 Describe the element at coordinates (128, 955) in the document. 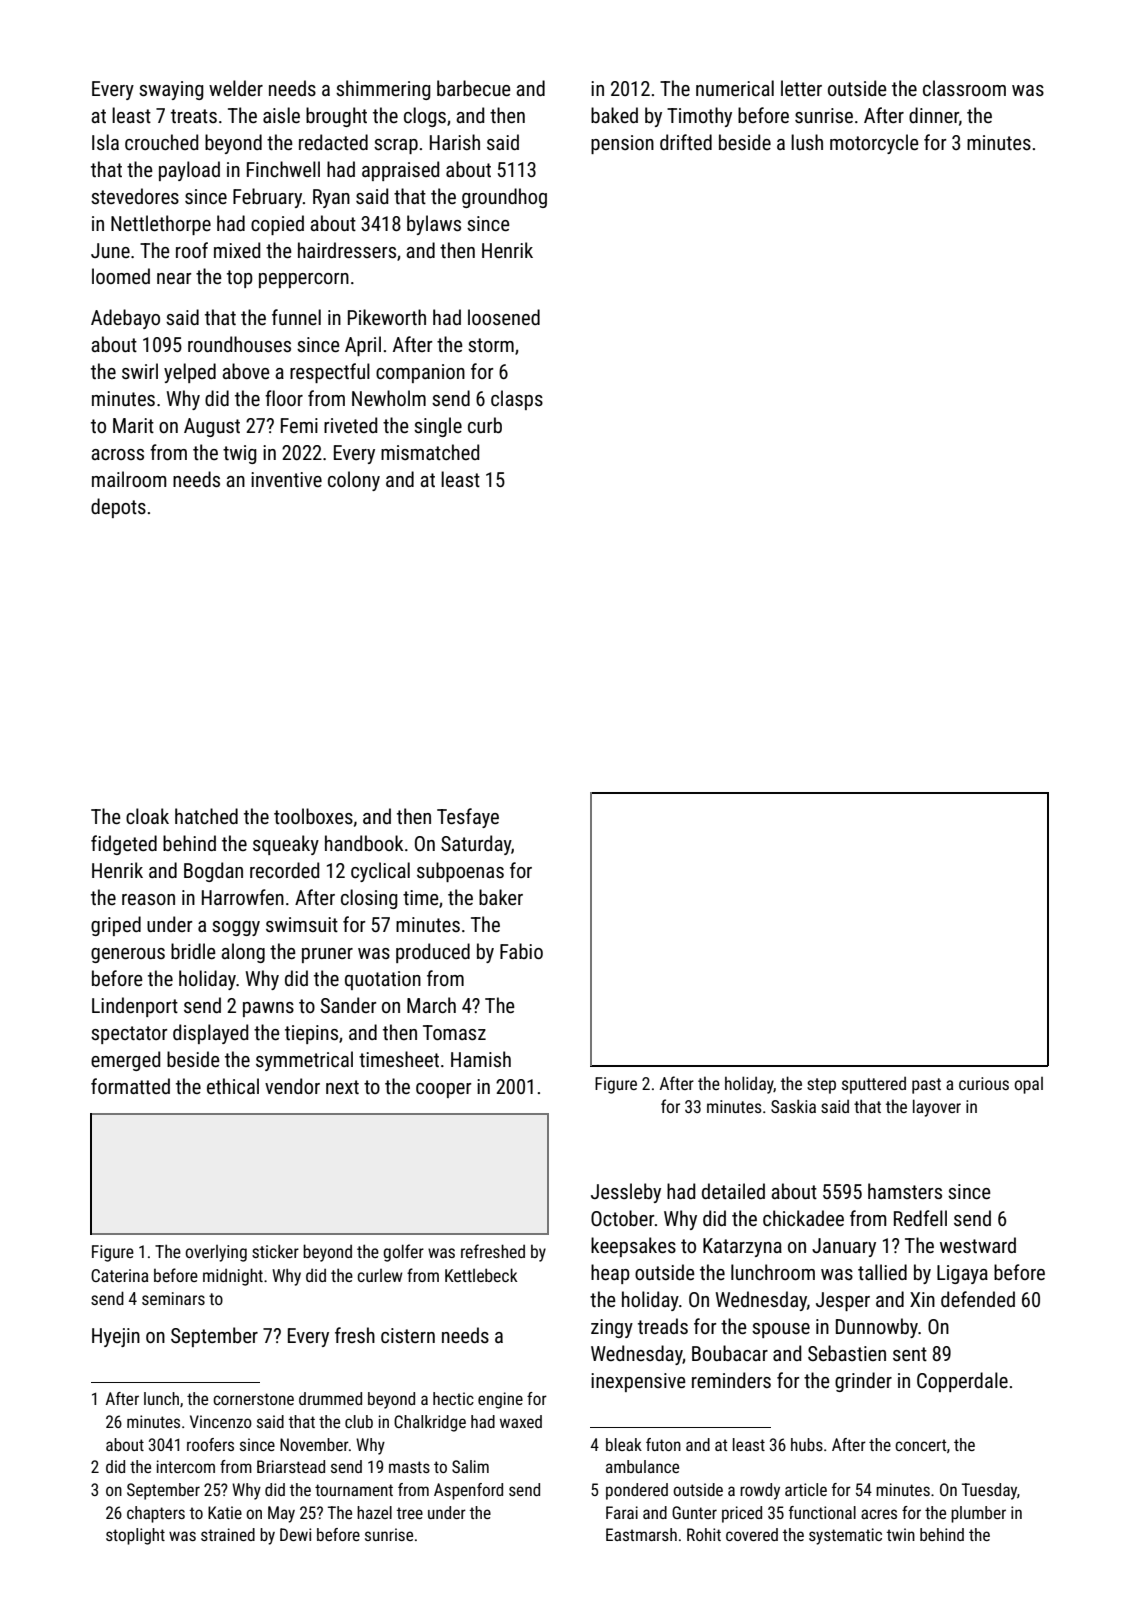

I see `generous` at that location.
